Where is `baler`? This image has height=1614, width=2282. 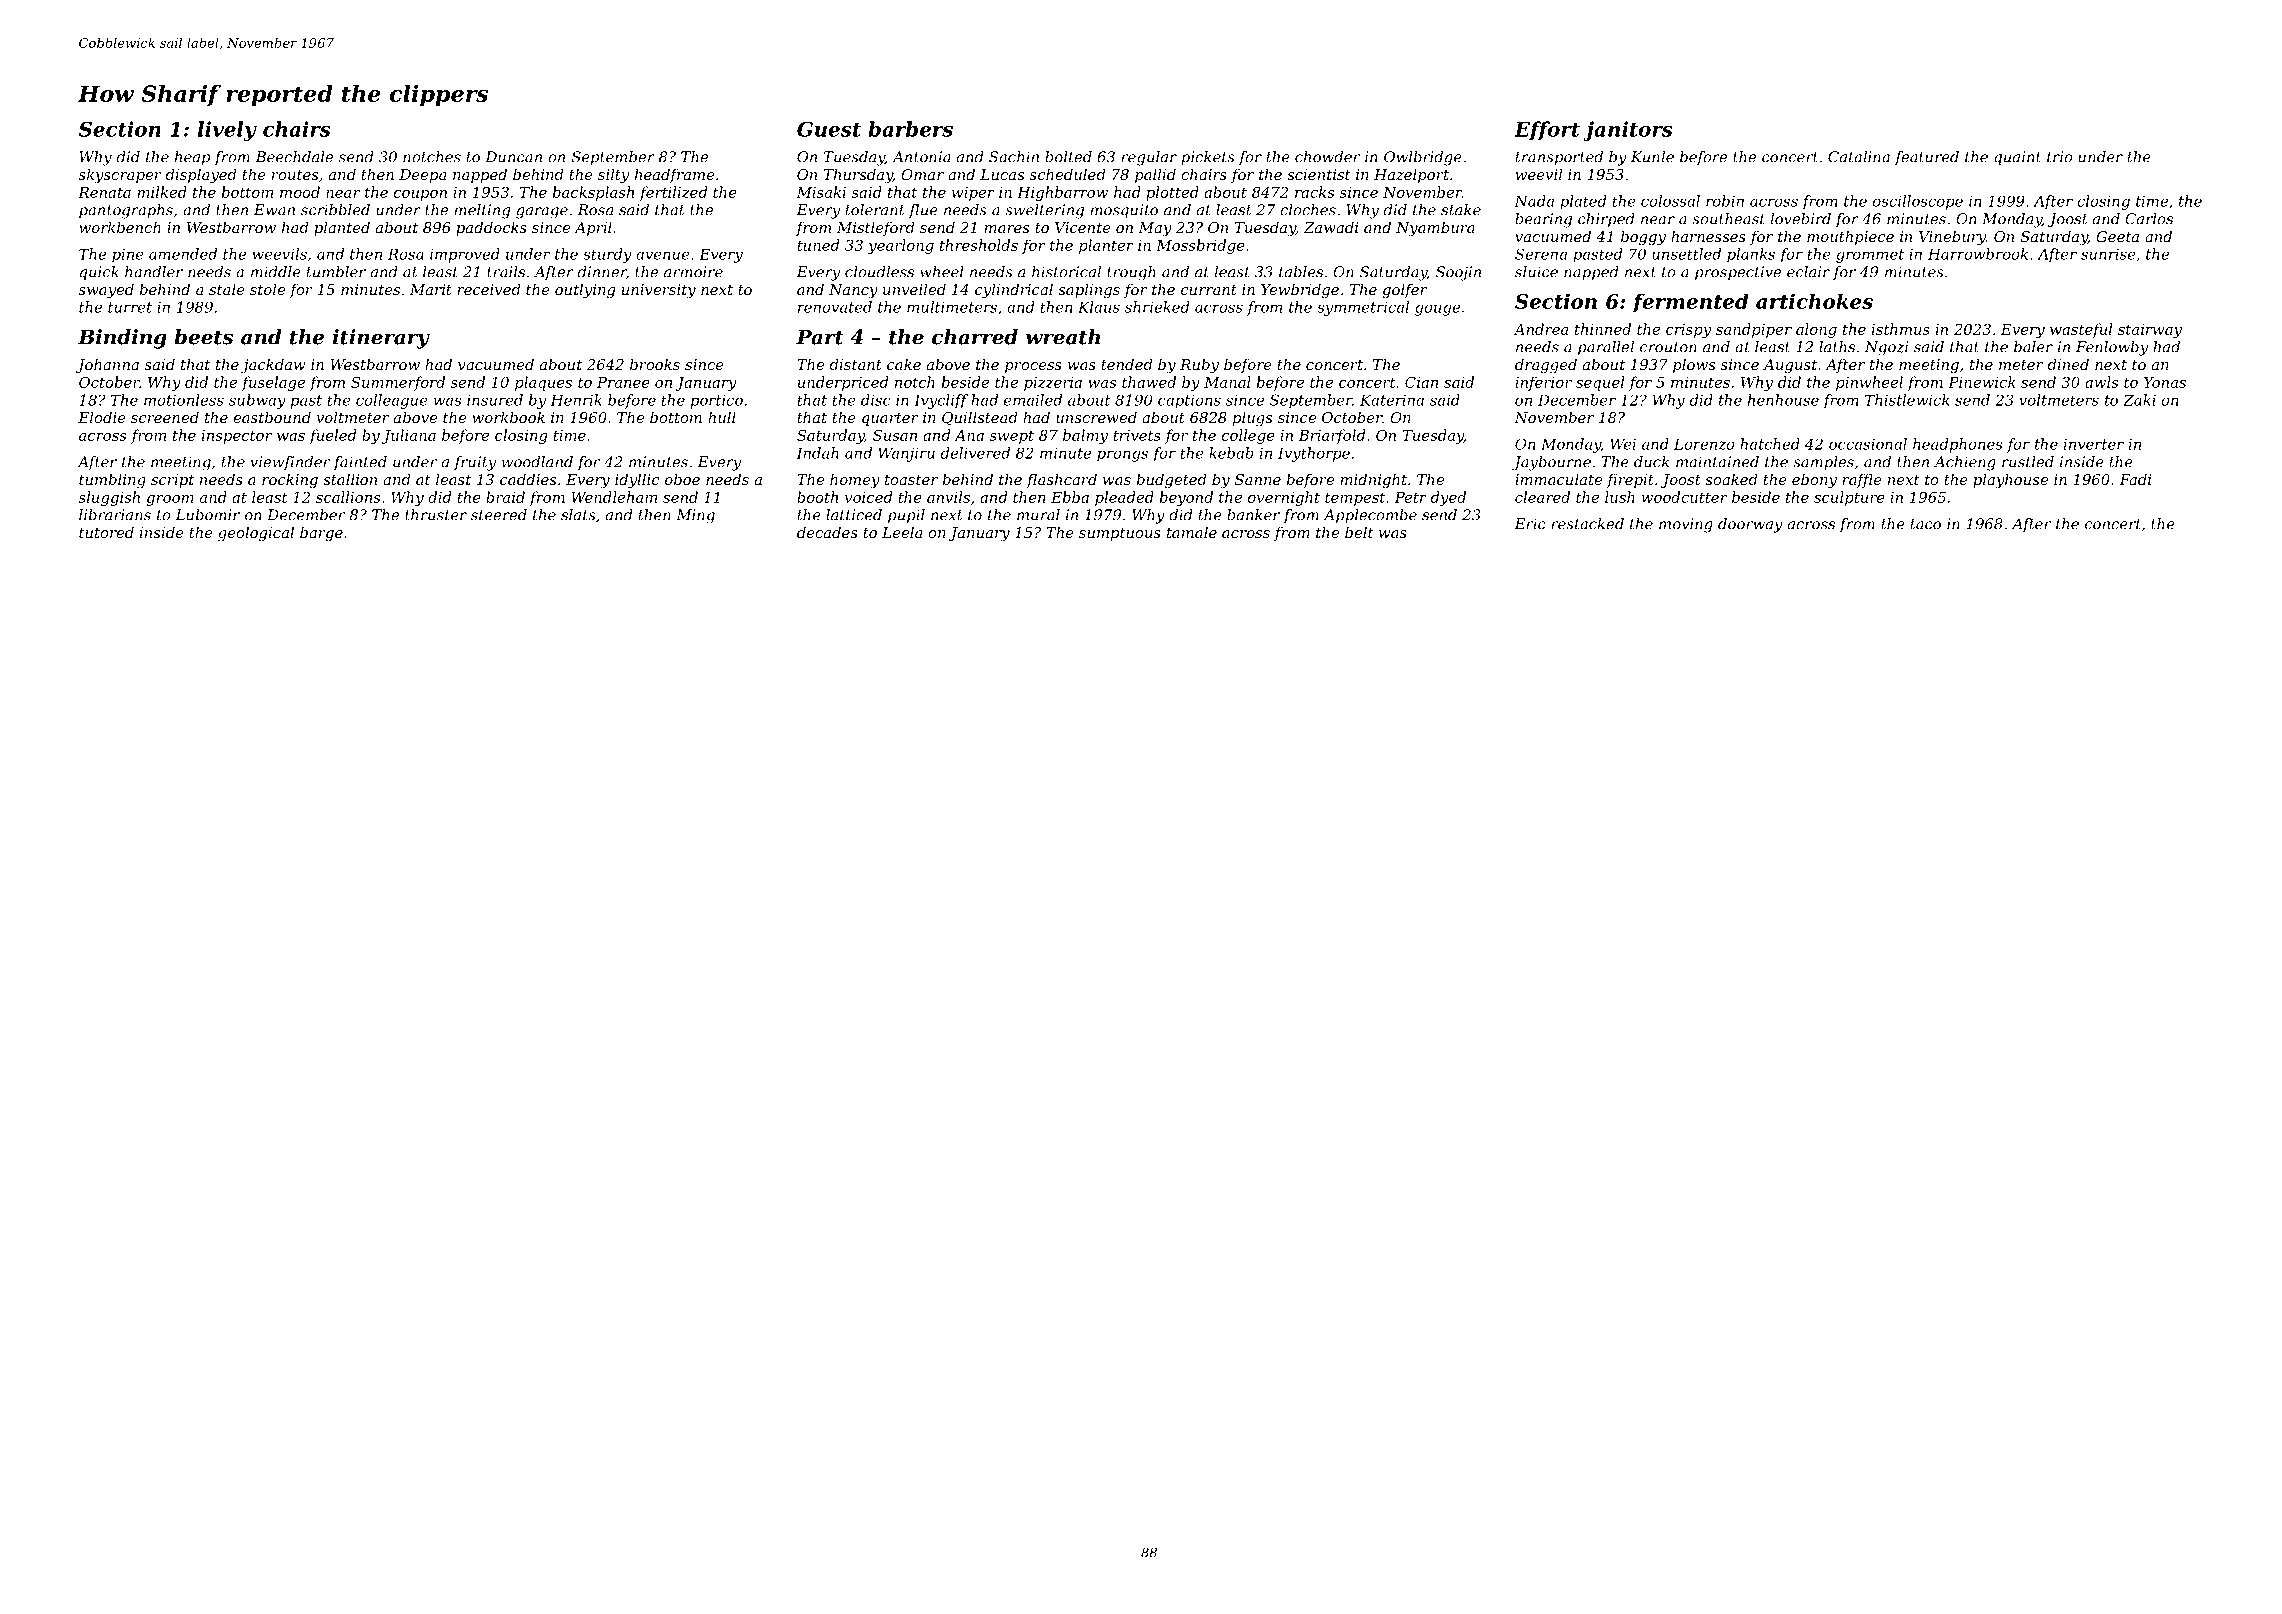
baler is located at coordinates (2033, 347).
